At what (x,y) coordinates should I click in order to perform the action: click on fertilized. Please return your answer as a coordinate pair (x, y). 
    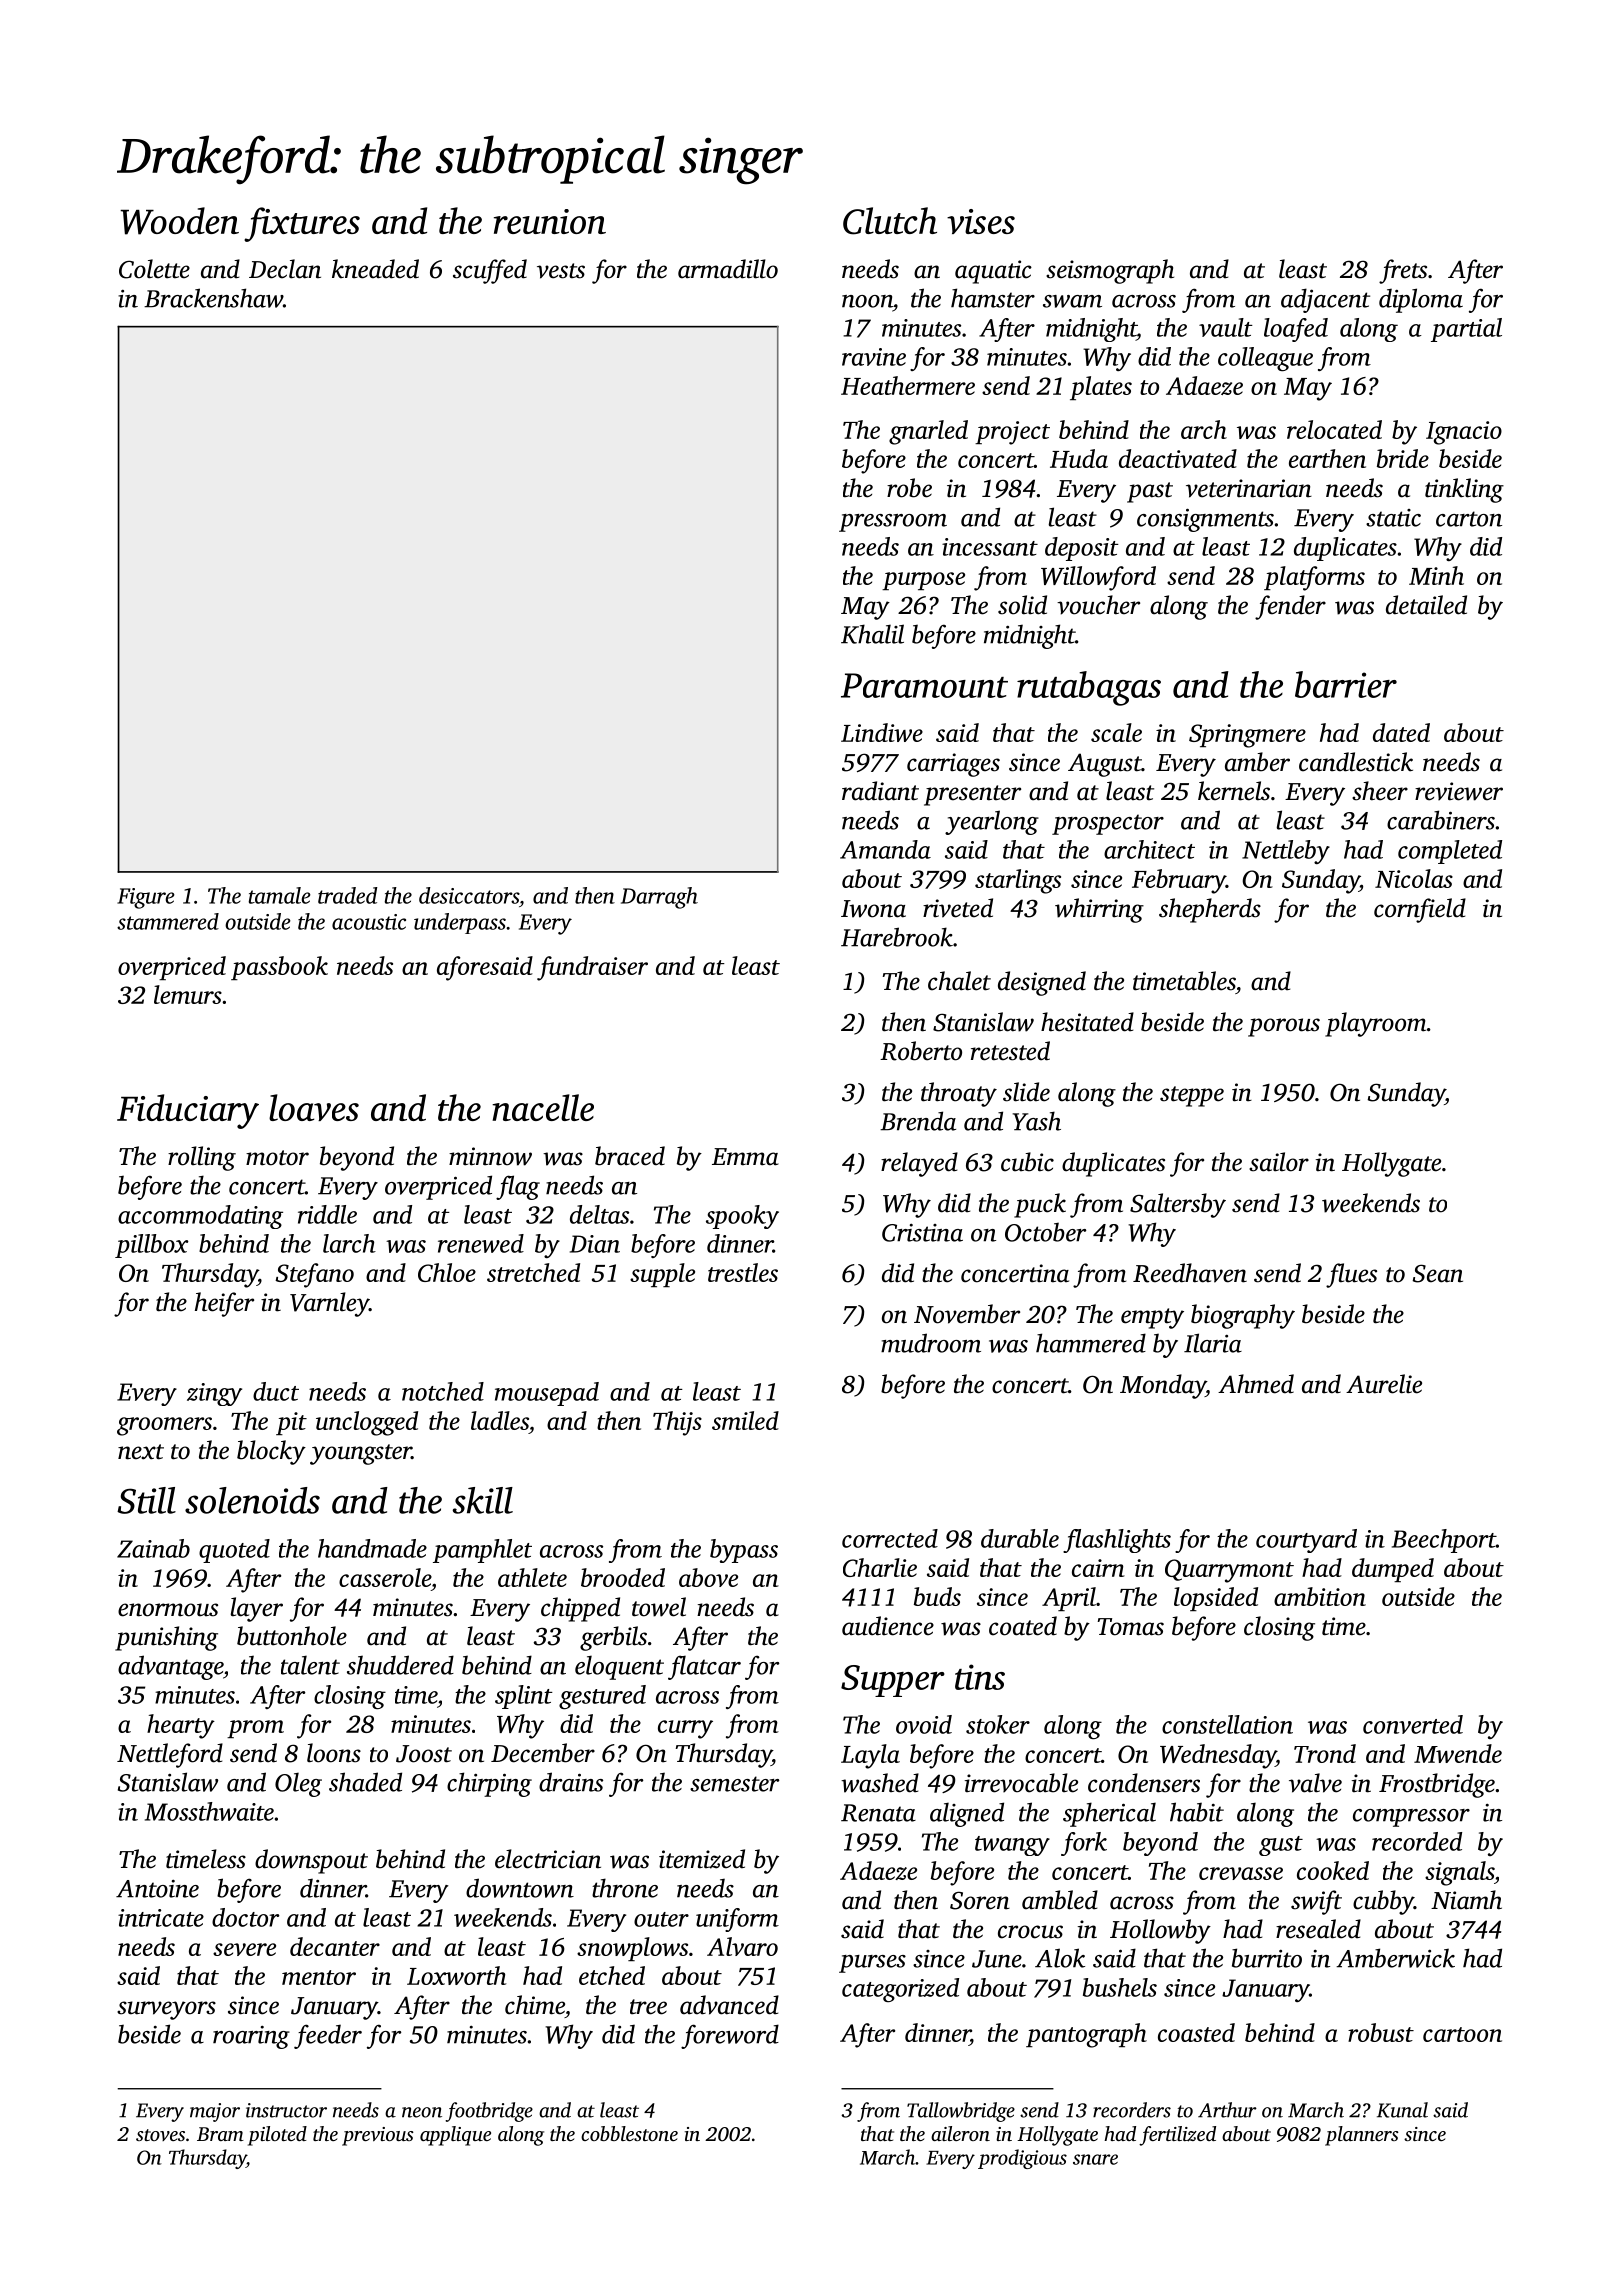
    Looking at the image, I should click on (1177, 2136).
